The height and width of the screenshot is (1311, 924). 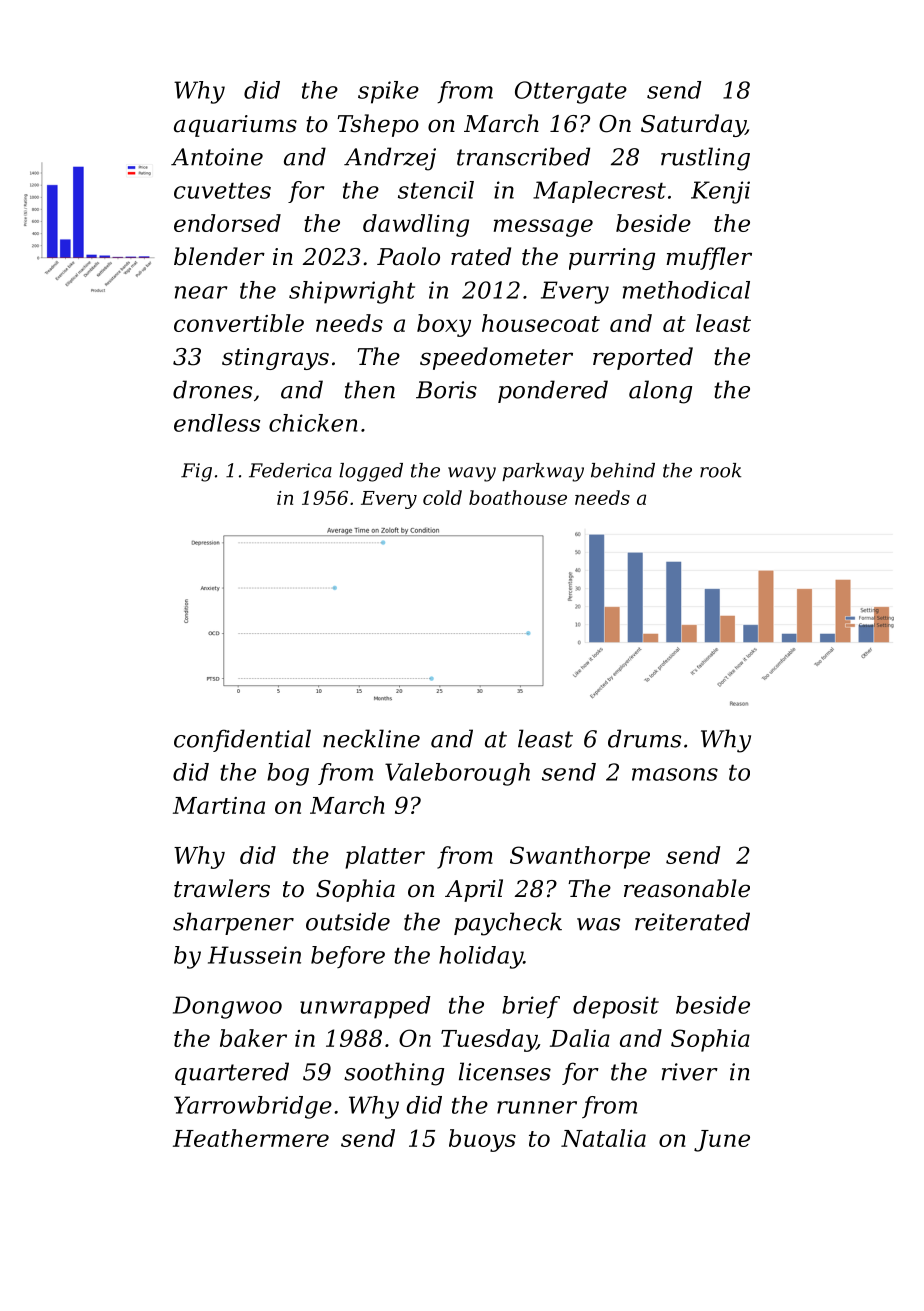 I want to click on spike, so click(x=388, y=92).
